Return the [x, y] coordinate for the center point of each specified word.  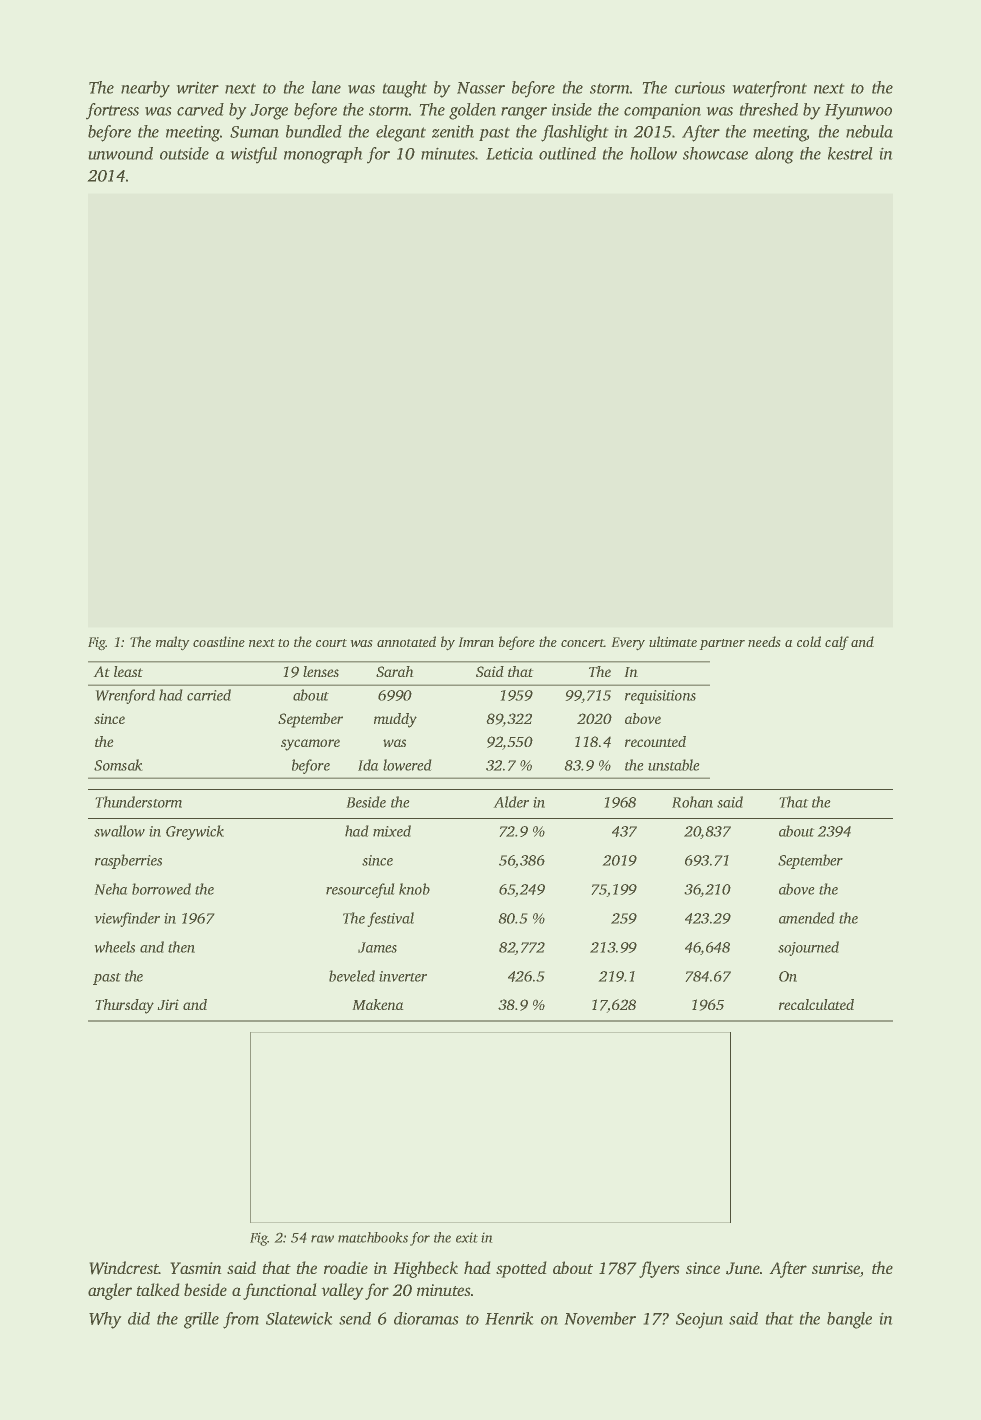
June [743, 1268]
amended [806, 918]
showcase [715, 153]
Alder [511, 802]
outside [184, 153]
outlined [567, 153]
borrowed [161, 889]
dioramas [426, 1318]
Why [105, 1320]
